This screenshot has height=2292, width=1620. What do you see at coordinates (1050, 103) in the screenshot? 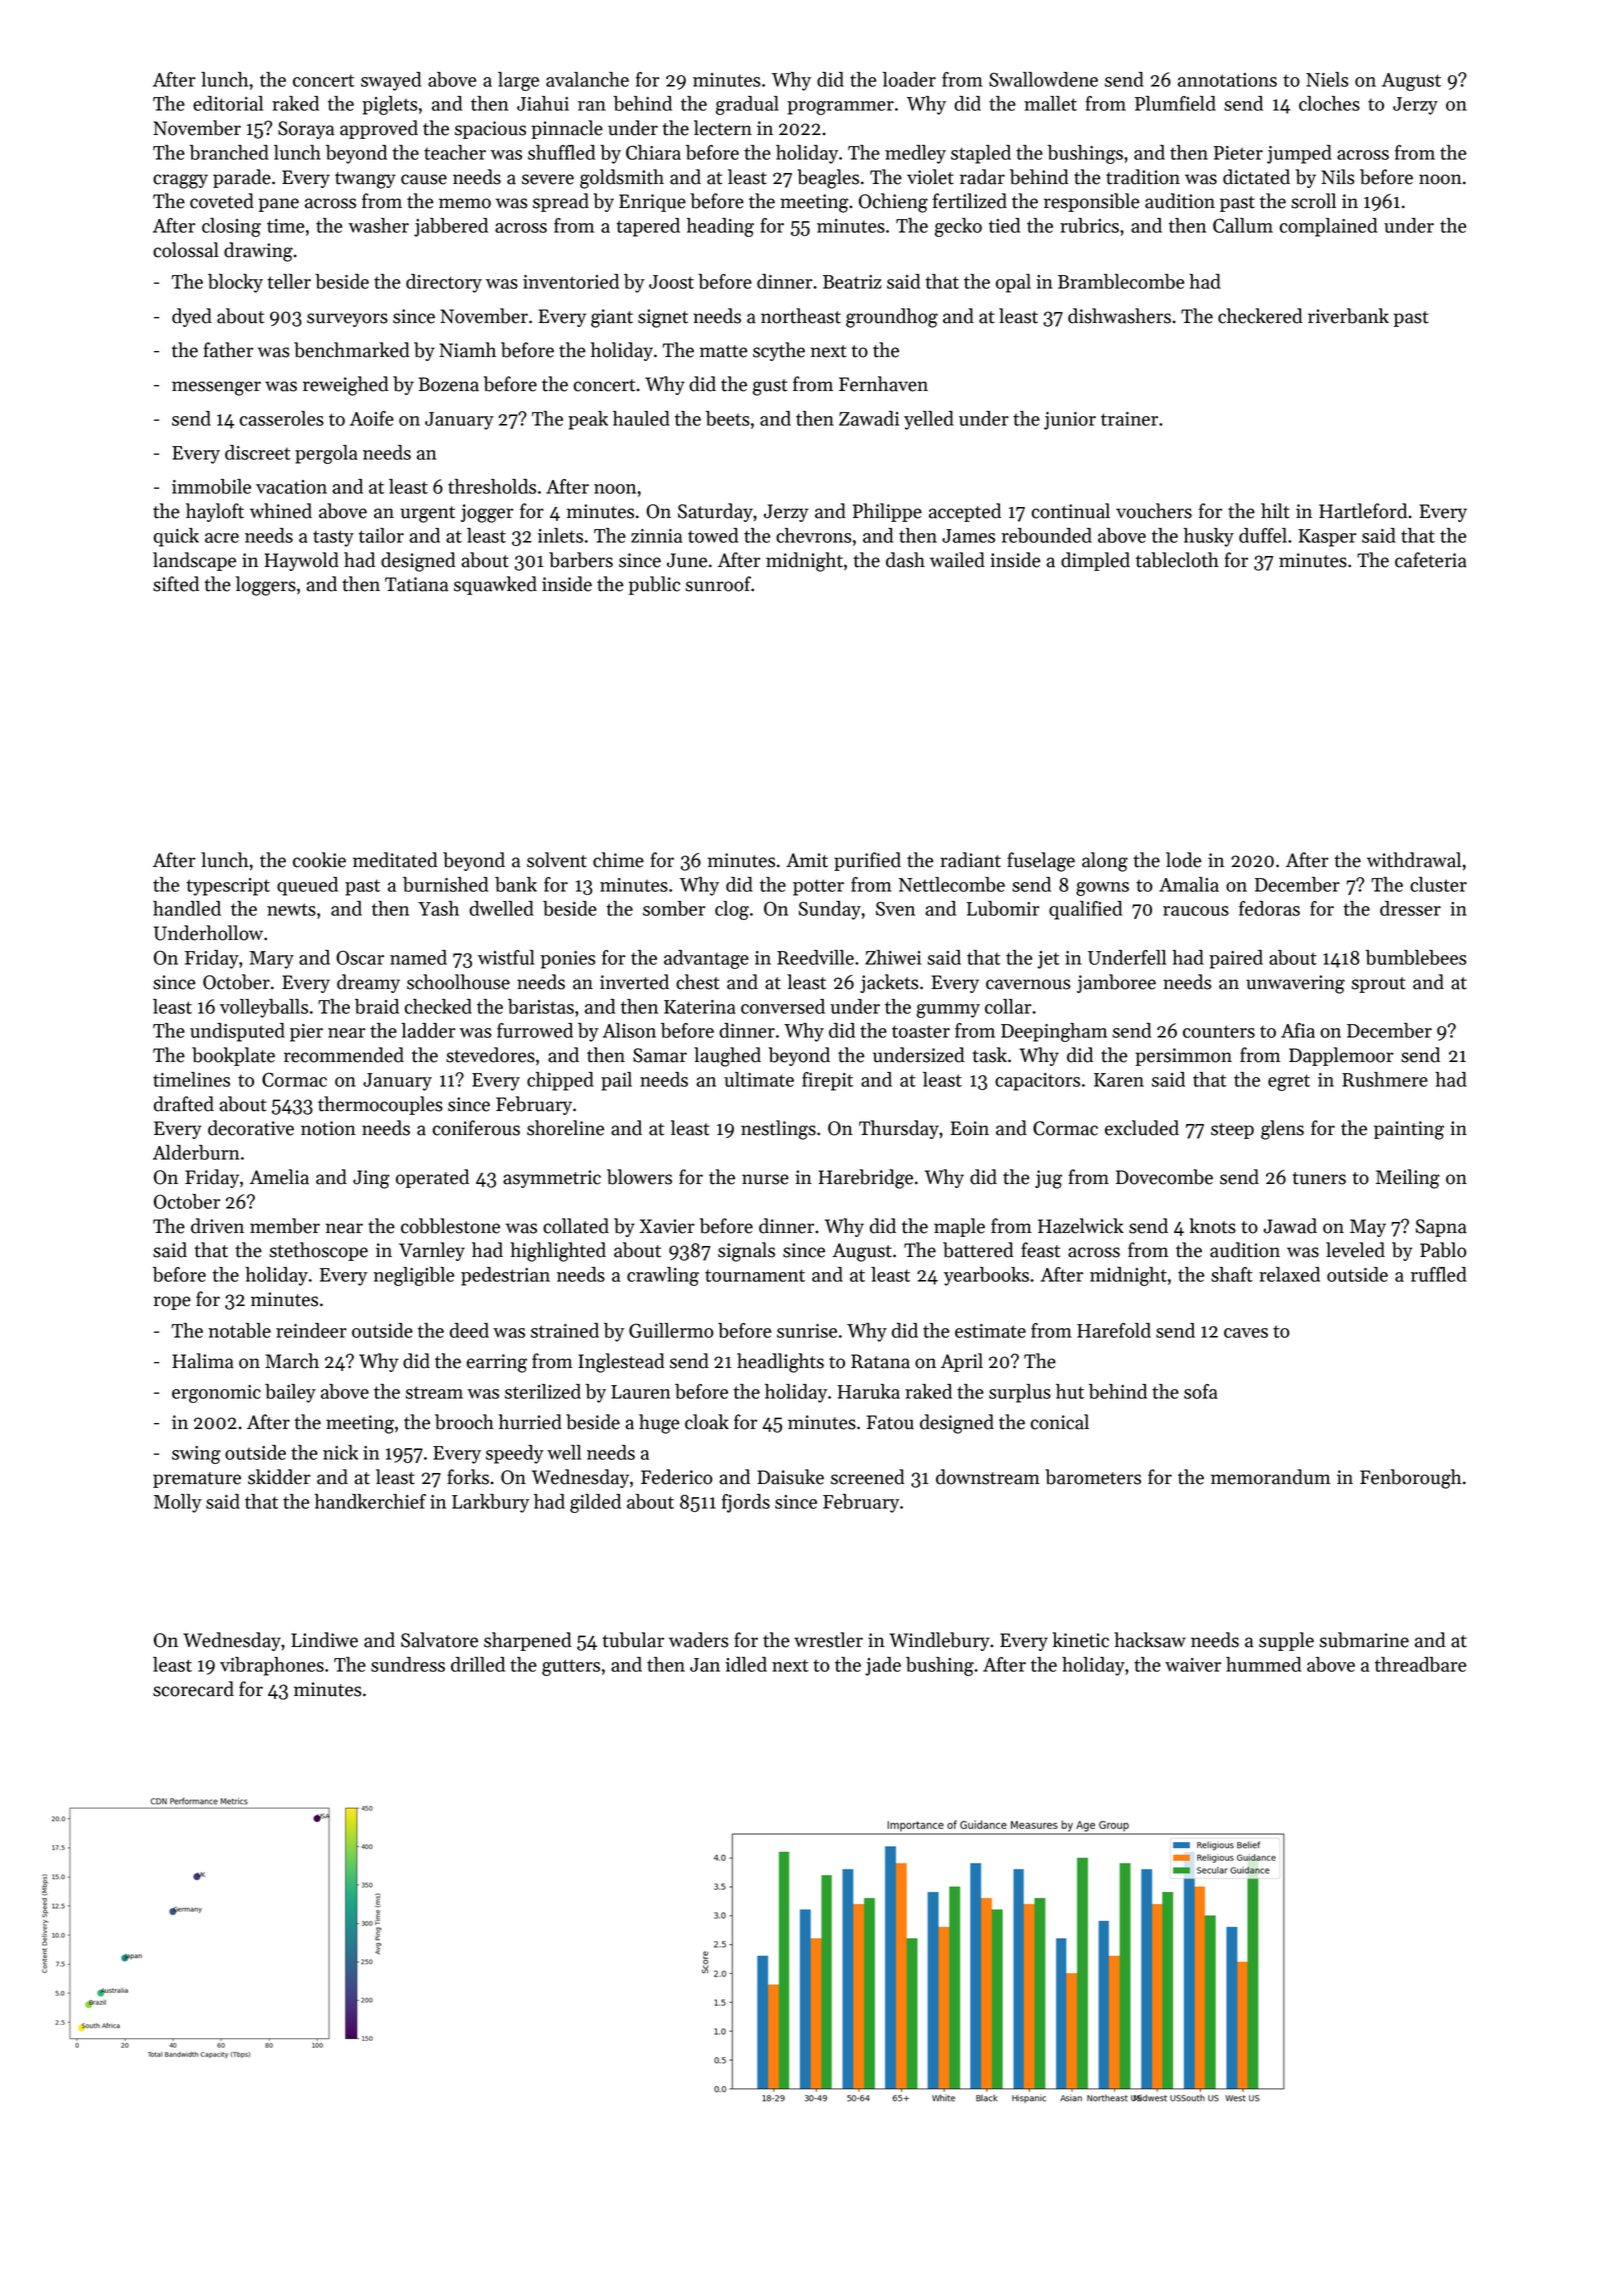
I see `mallet` at bounding box center [1050, 103].
